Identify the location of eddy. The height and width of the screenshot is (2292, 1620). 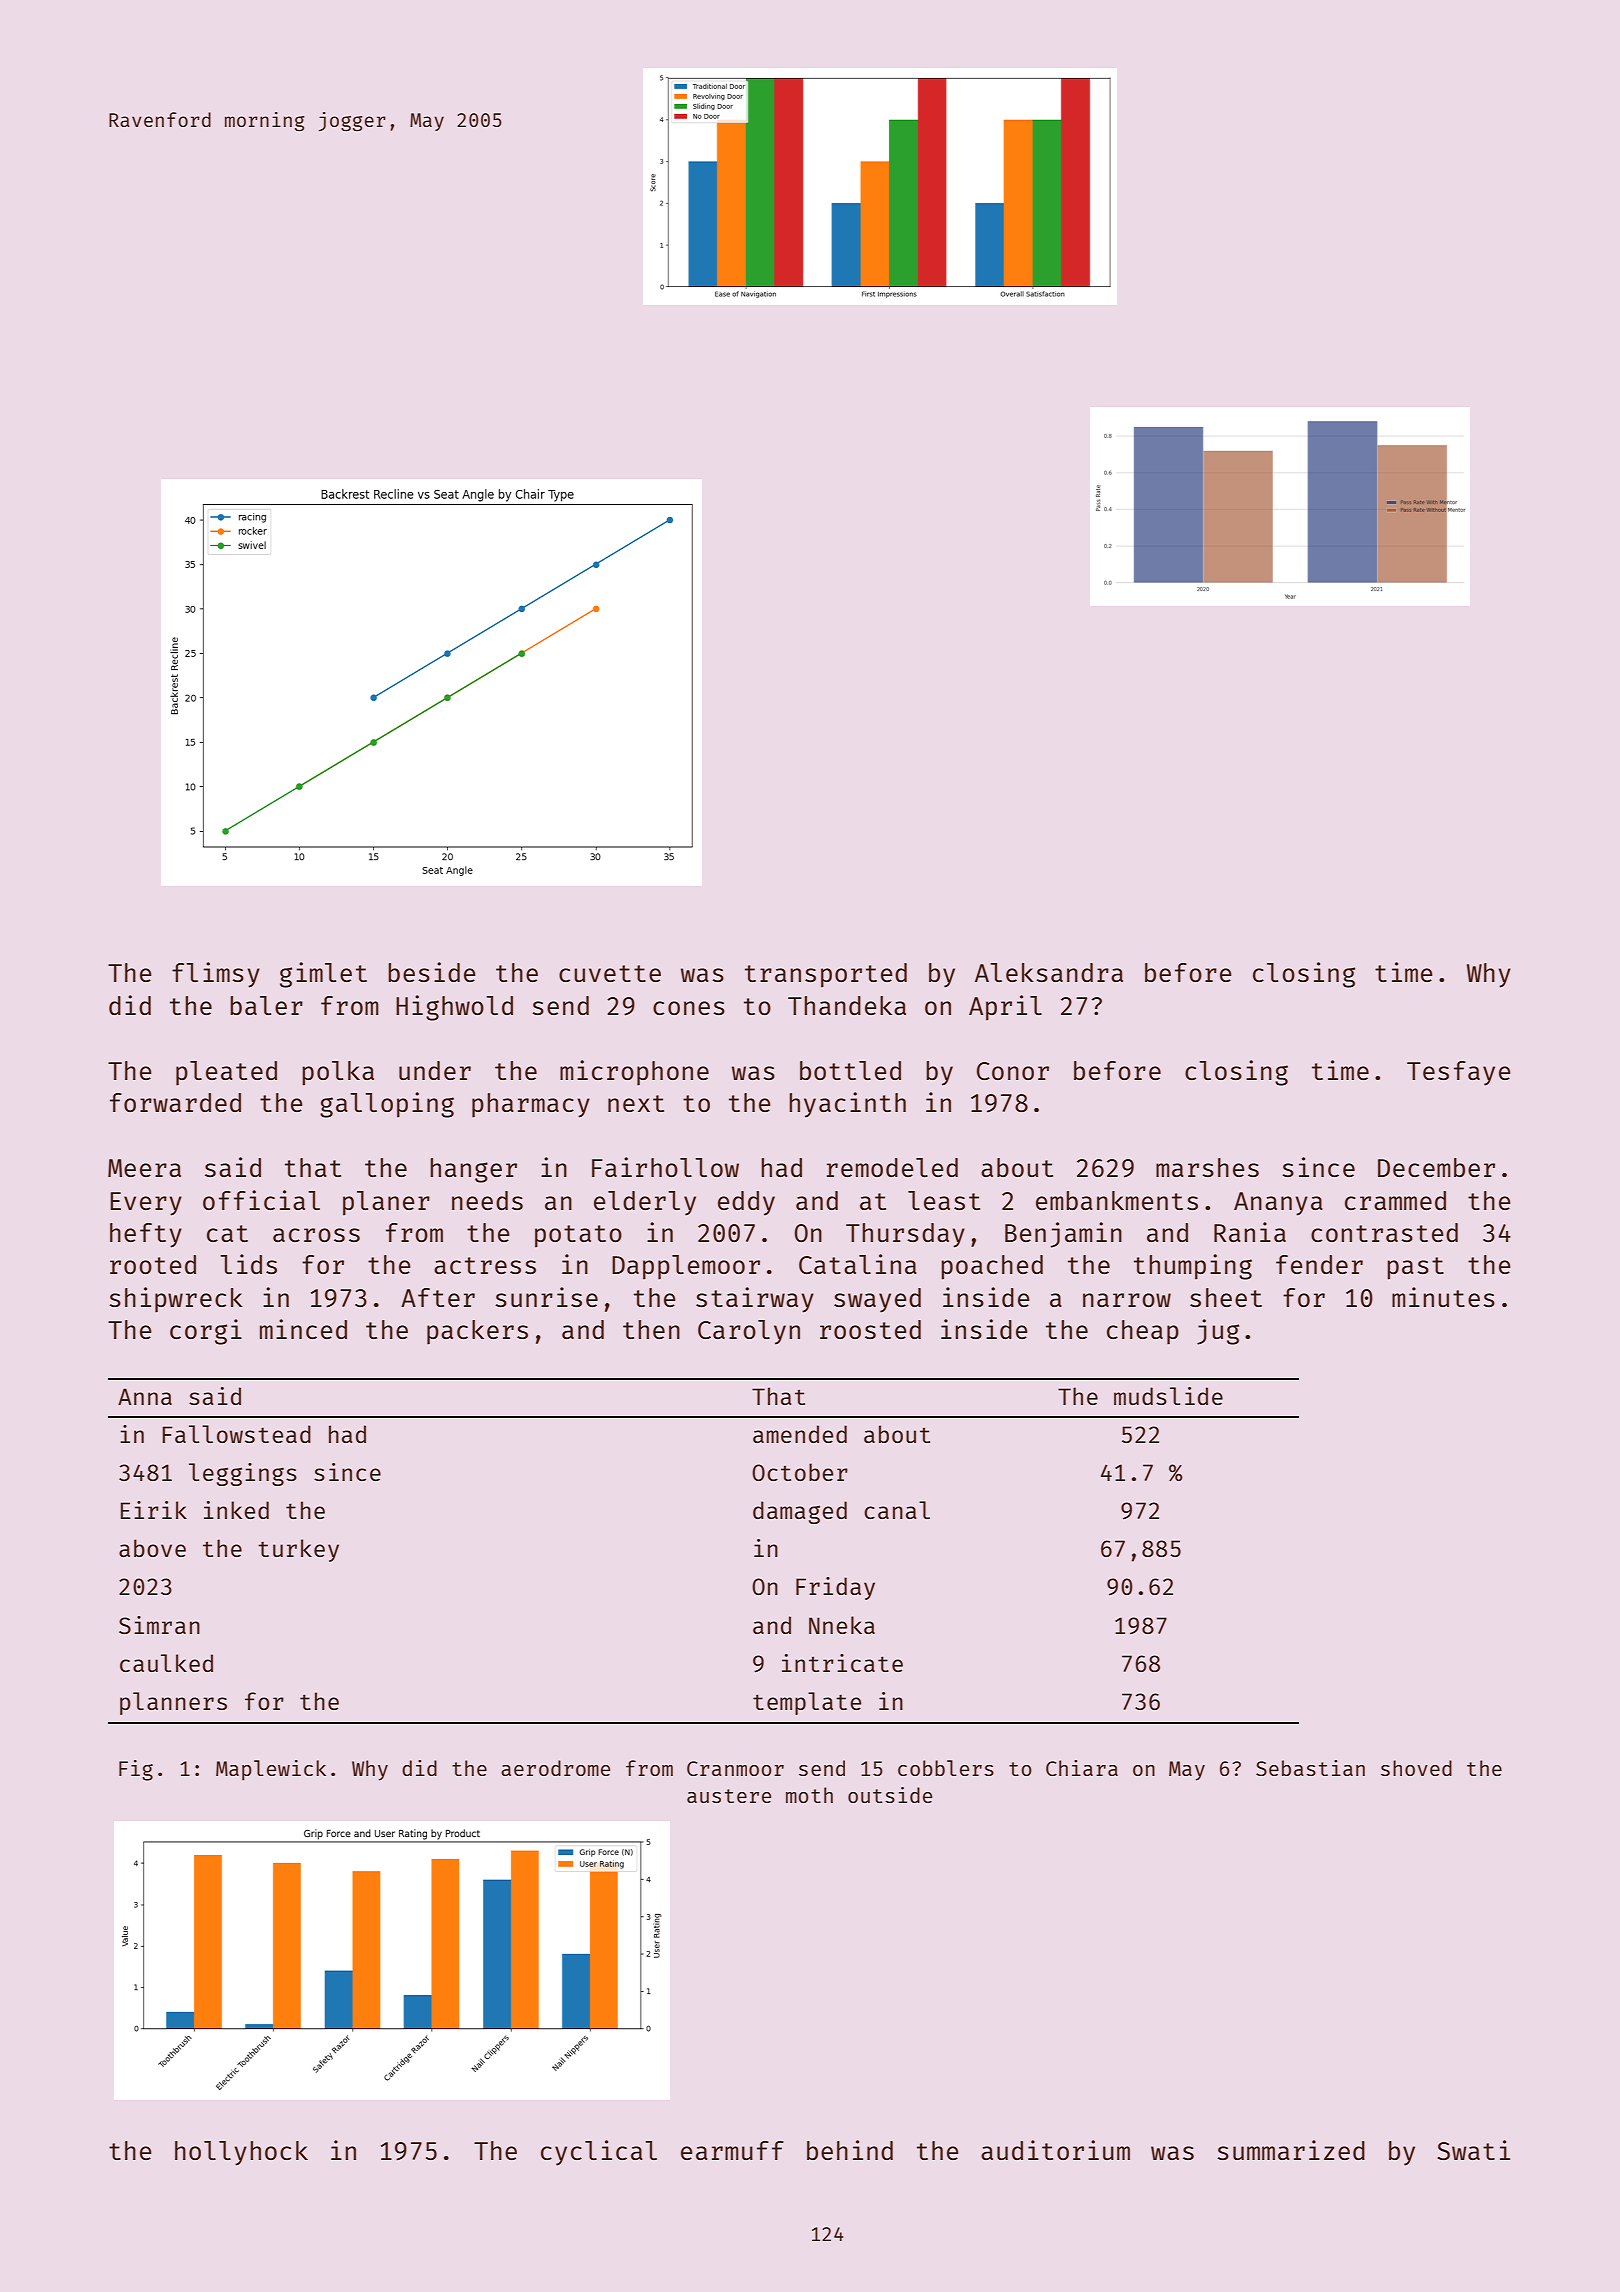
(746, 1203).
